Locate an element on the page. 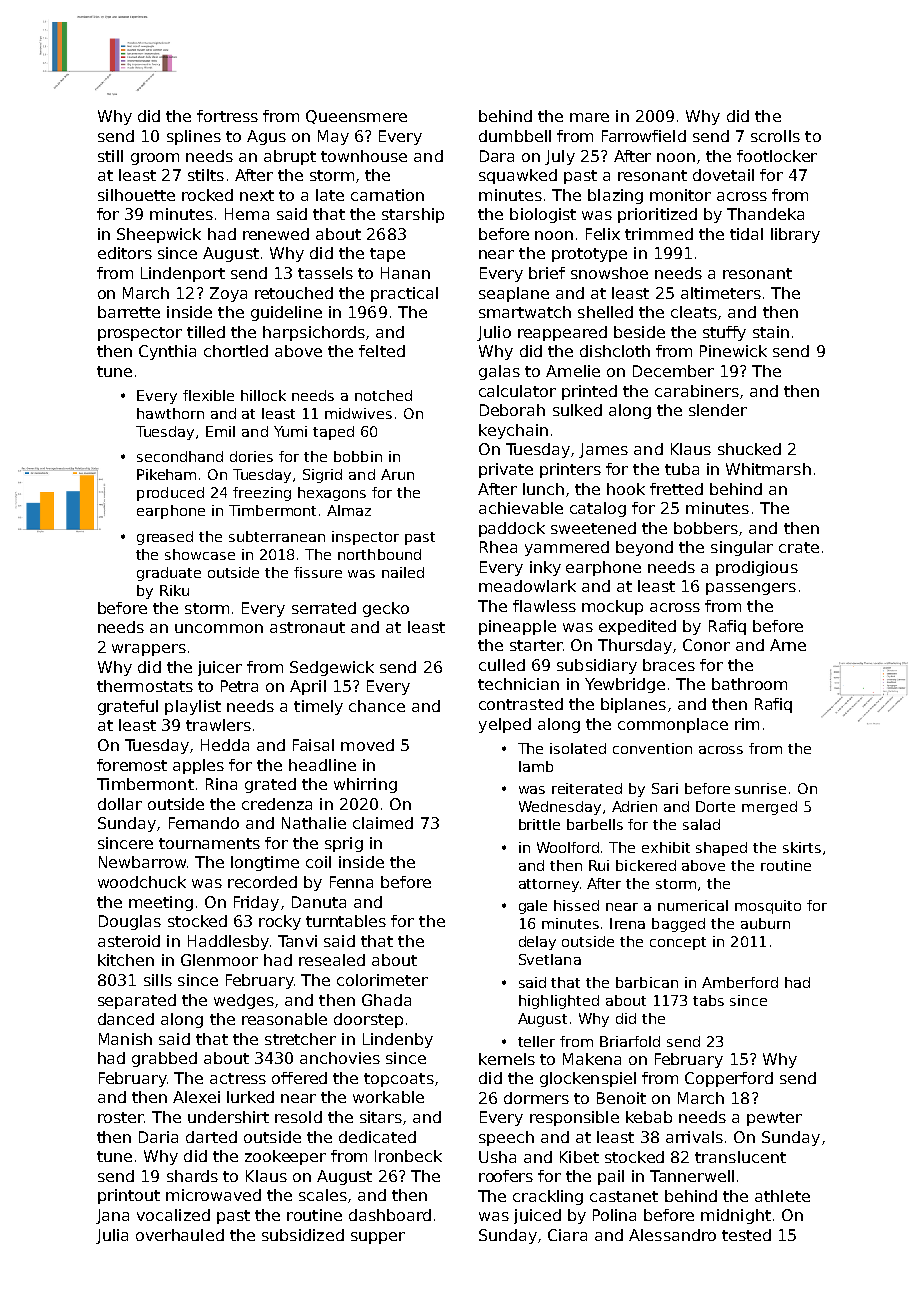 Image resolution: width=924 pixels, height=1308 pixels. brittle is located at coordinates (539, 824).
